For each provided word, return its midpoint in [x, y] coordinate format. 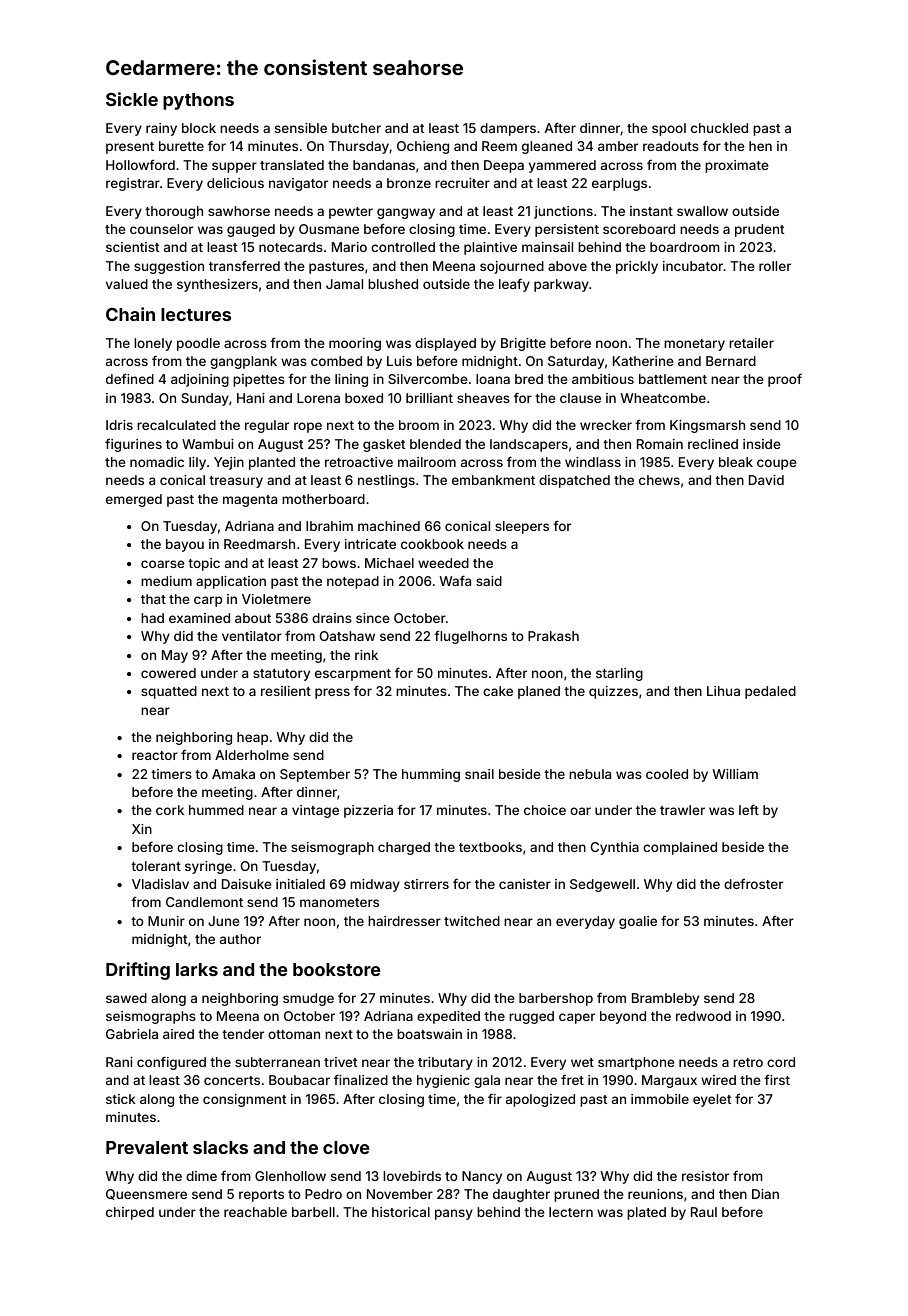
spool [669, 129]
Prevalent [147, 1147]
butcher [356, 128]
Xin [142, 829]
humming [431, 775]
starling [619, 674]
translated [292, 165]
